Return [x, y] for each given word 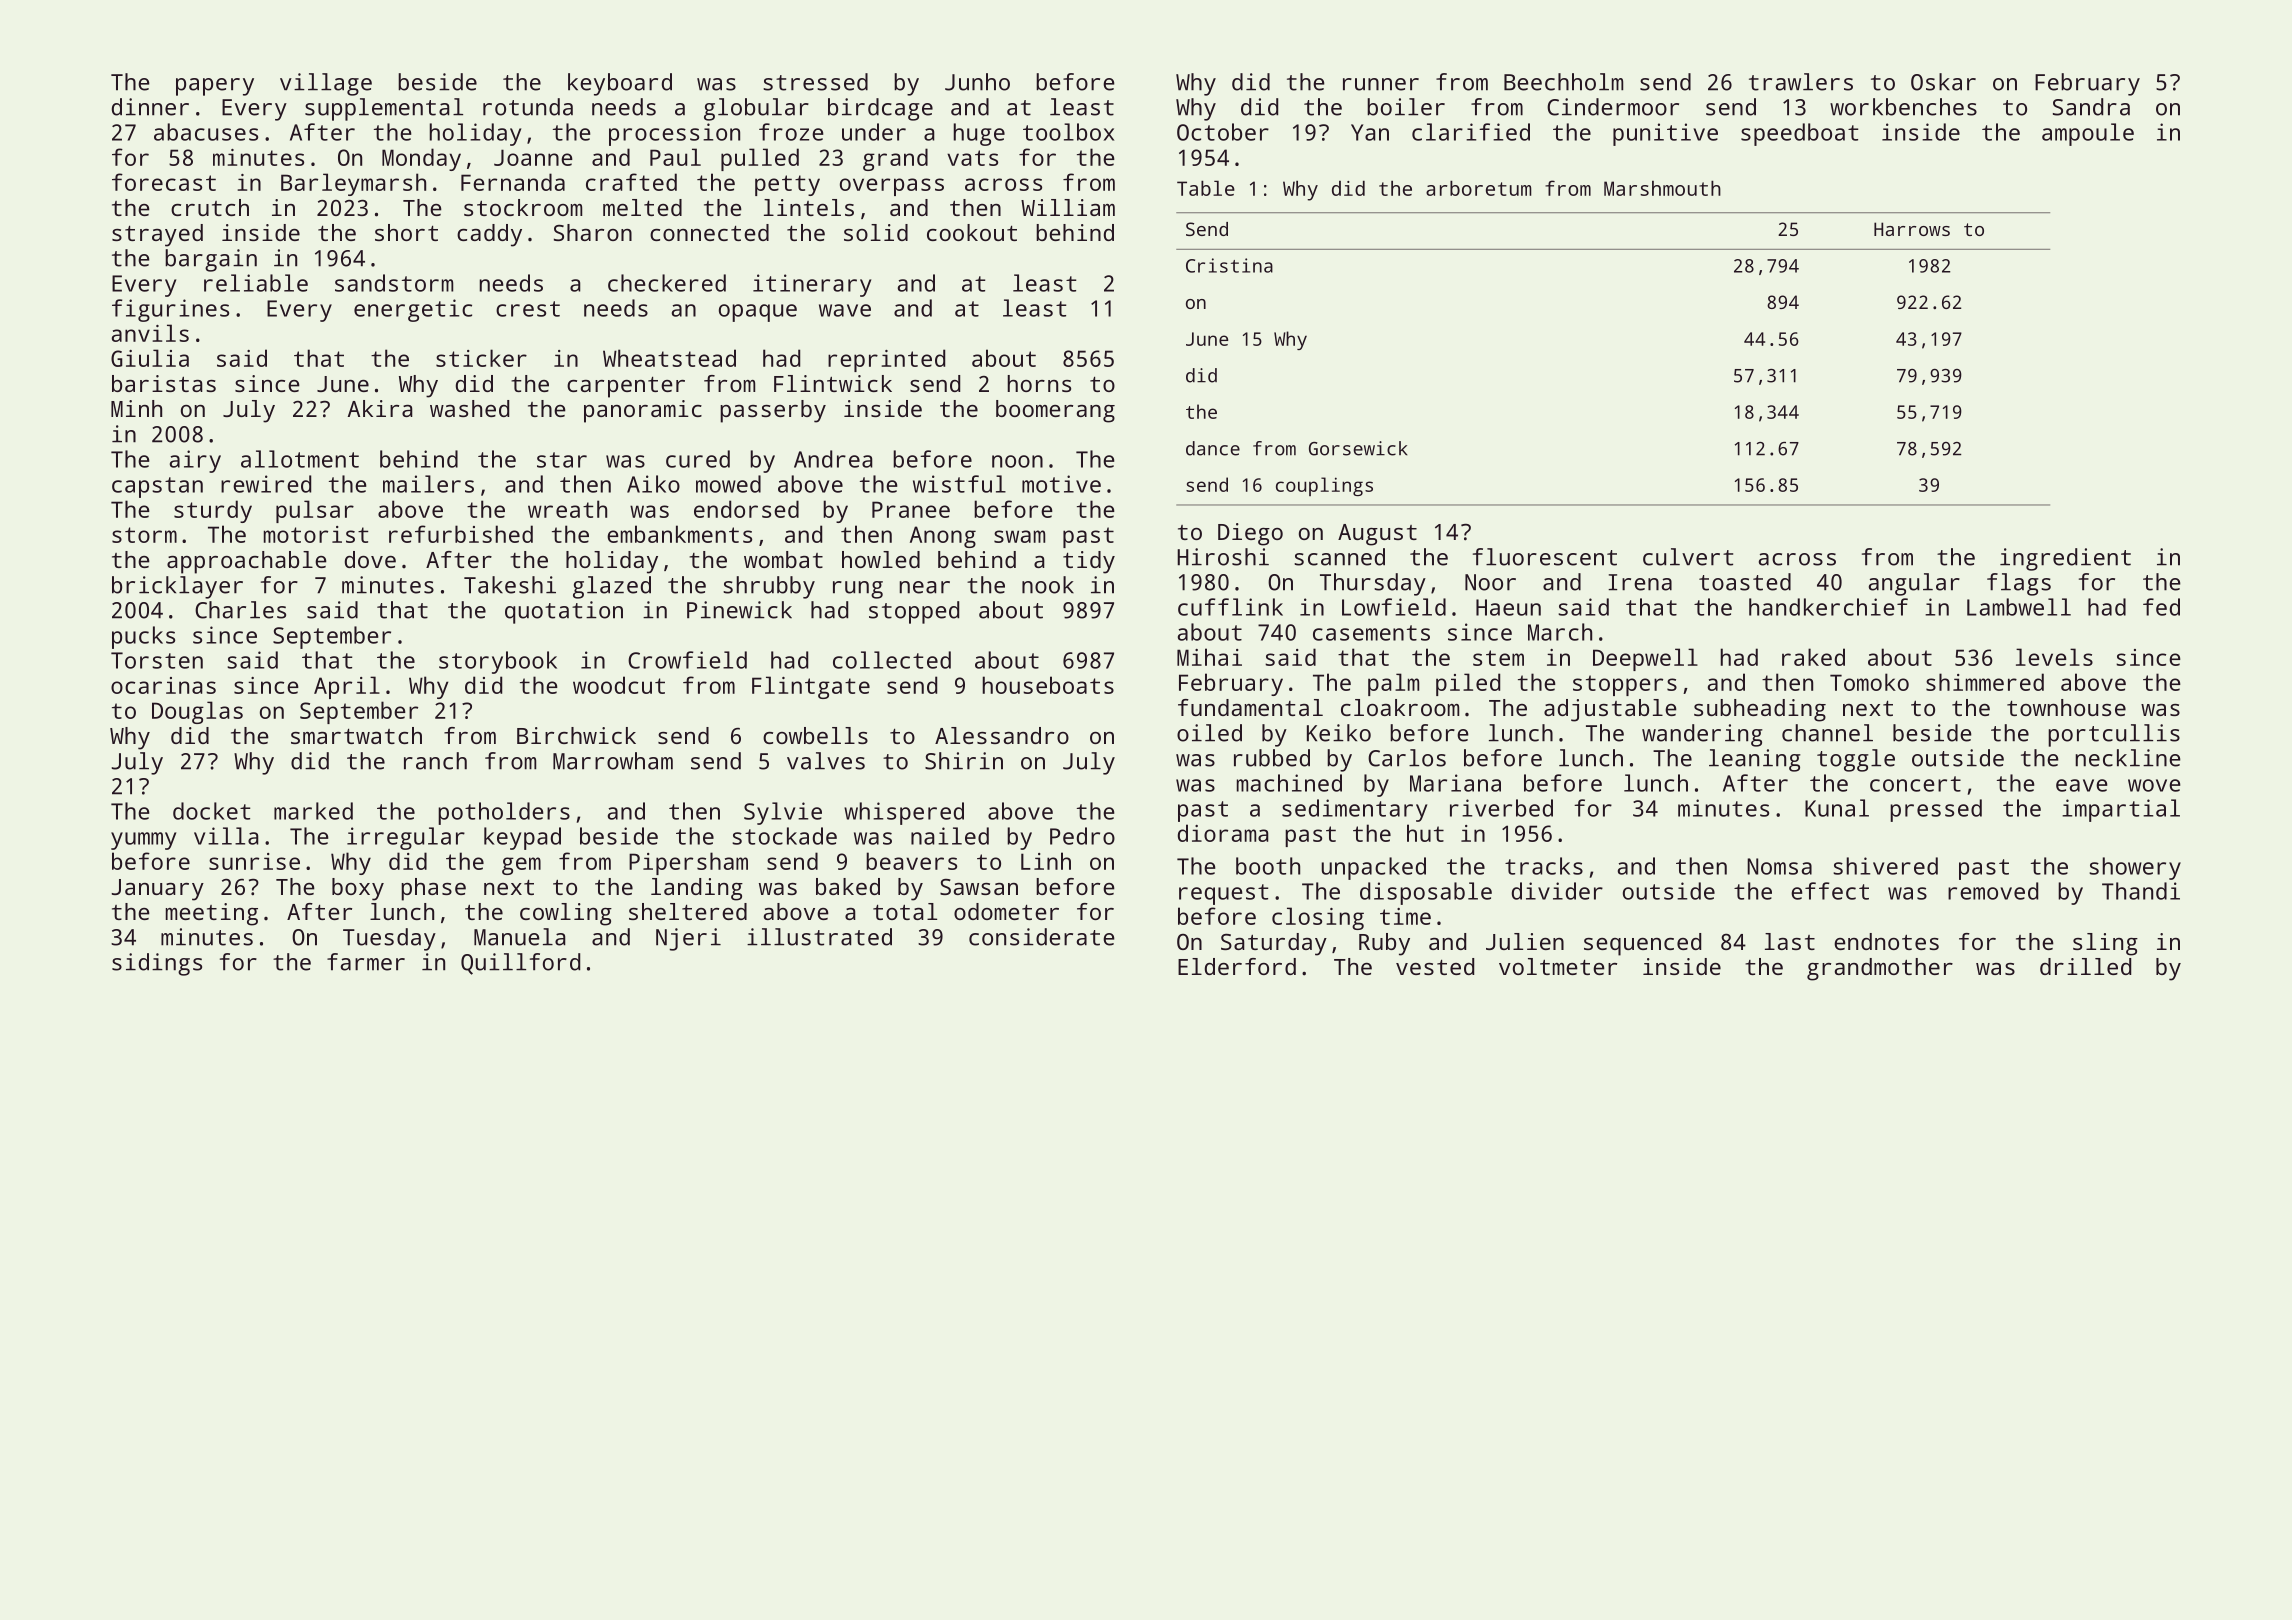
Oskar [1943, 82]
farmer [366, 962]
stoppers [1625, 685]
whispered [904, 813]
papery [215, 87]
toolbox [1068, 132]
